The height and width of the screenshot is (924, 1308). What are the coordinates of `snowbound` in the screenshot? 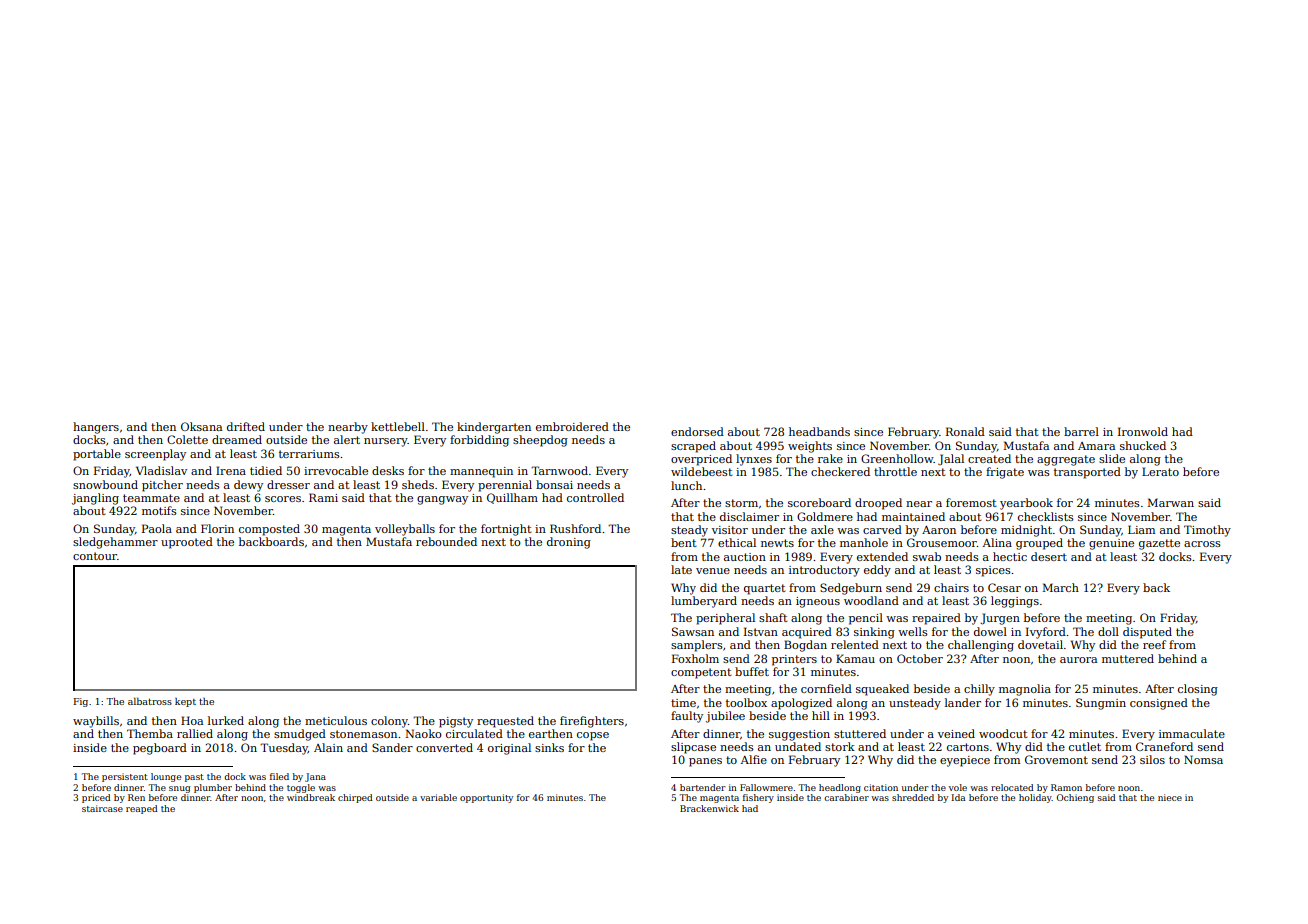 It's located at (105, 484).
